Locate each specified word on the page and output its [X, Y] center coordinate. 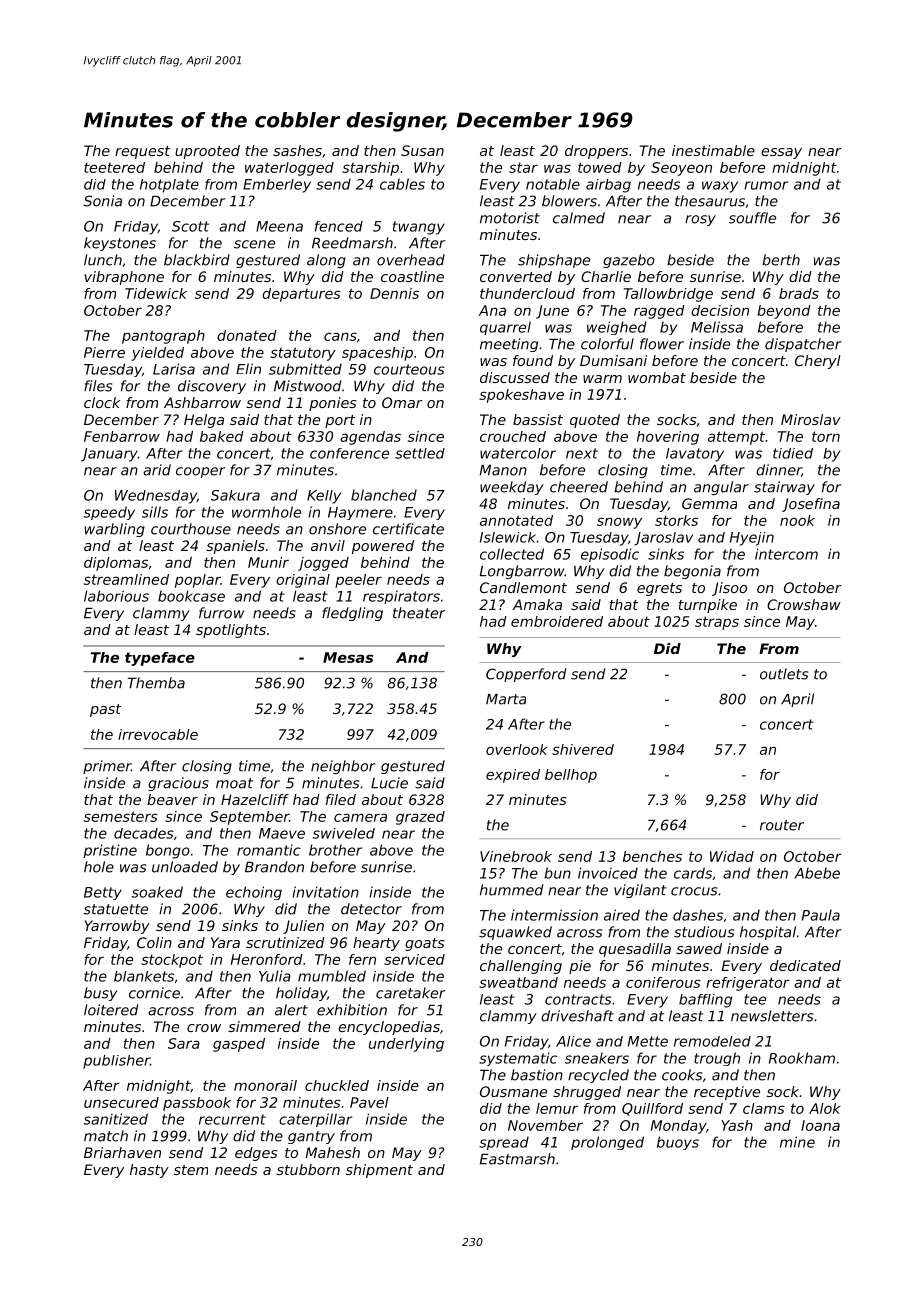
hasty [149, 1171]
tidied [793, 453]
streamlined [126, 579]
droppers [596, 152]
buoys [678, 1143]
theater [419, 613]
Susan [422, 150]
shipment [379, 1171]
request [142, 152]
